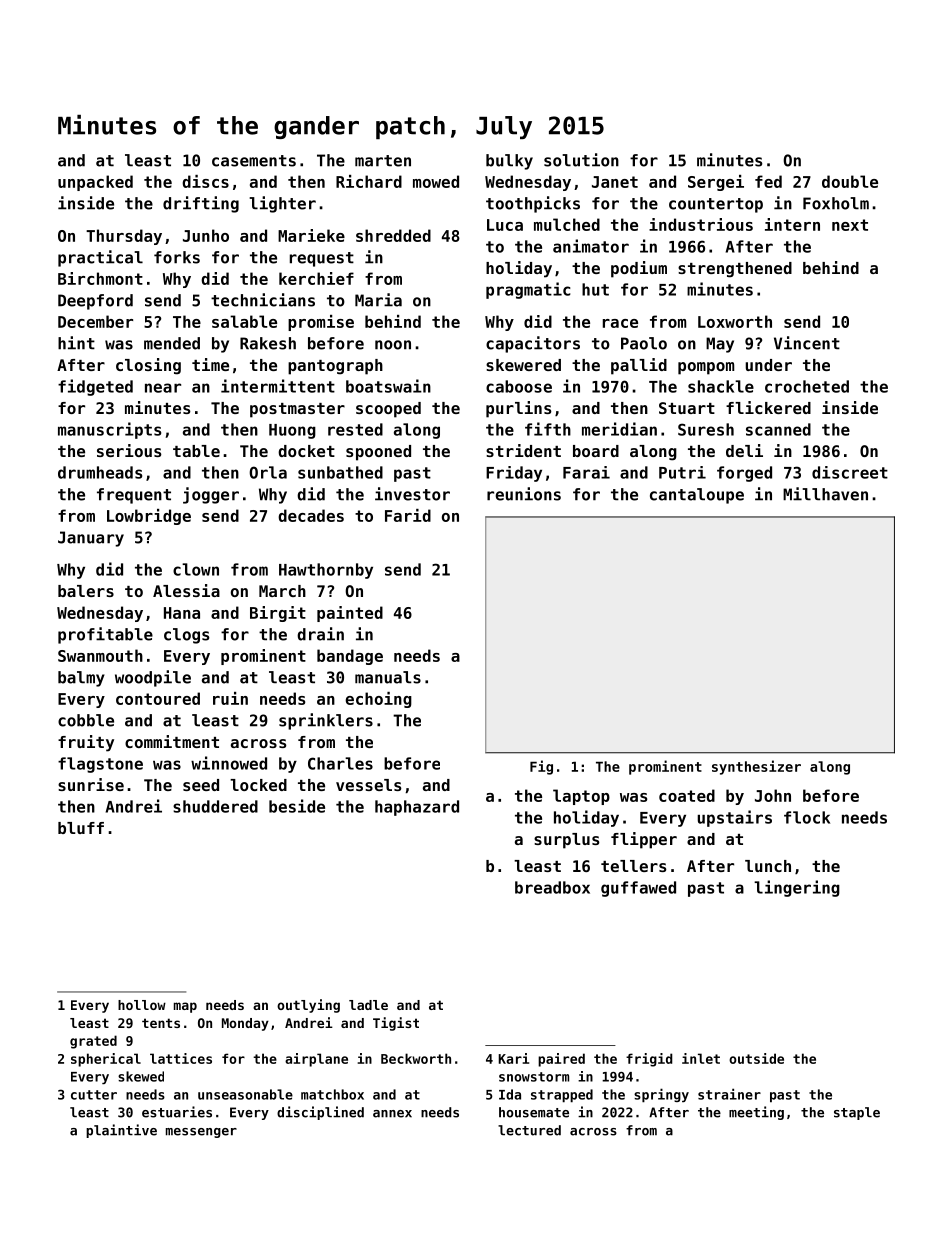  Describe the element at coordinates (94, 1095) in the page. I see `cutter` at that location.
